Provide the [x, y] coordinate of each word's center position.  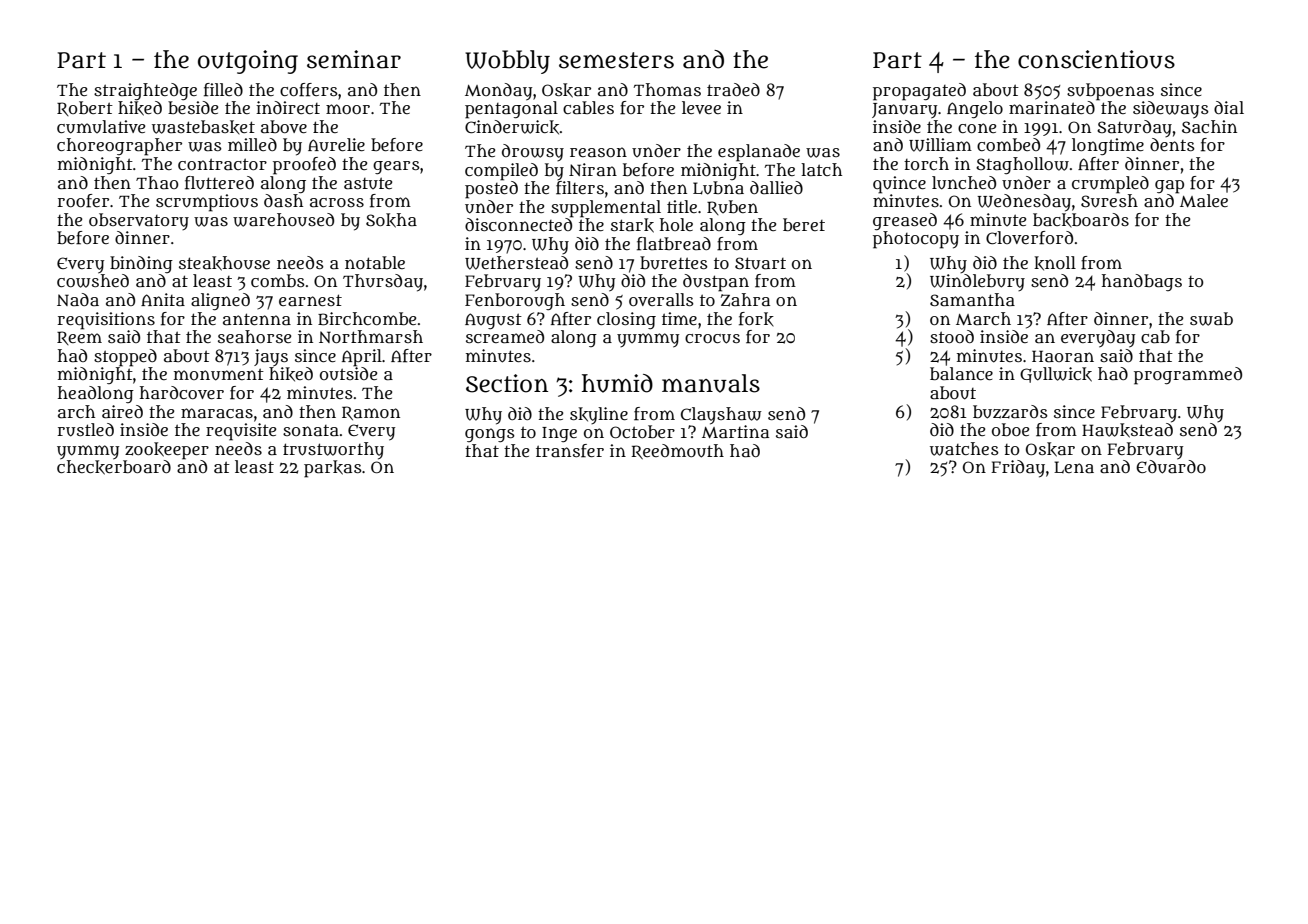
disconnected [518, 224]
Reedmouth [677, 451]
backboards [1081, 220]
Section [507, 383]
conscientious [1096, 59]
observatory [139, 221]
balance [961, 373]
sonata [311, 431]
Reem [79, 338]
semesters [616, 60]
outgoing [248, 62]
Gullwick [1056, 375]
